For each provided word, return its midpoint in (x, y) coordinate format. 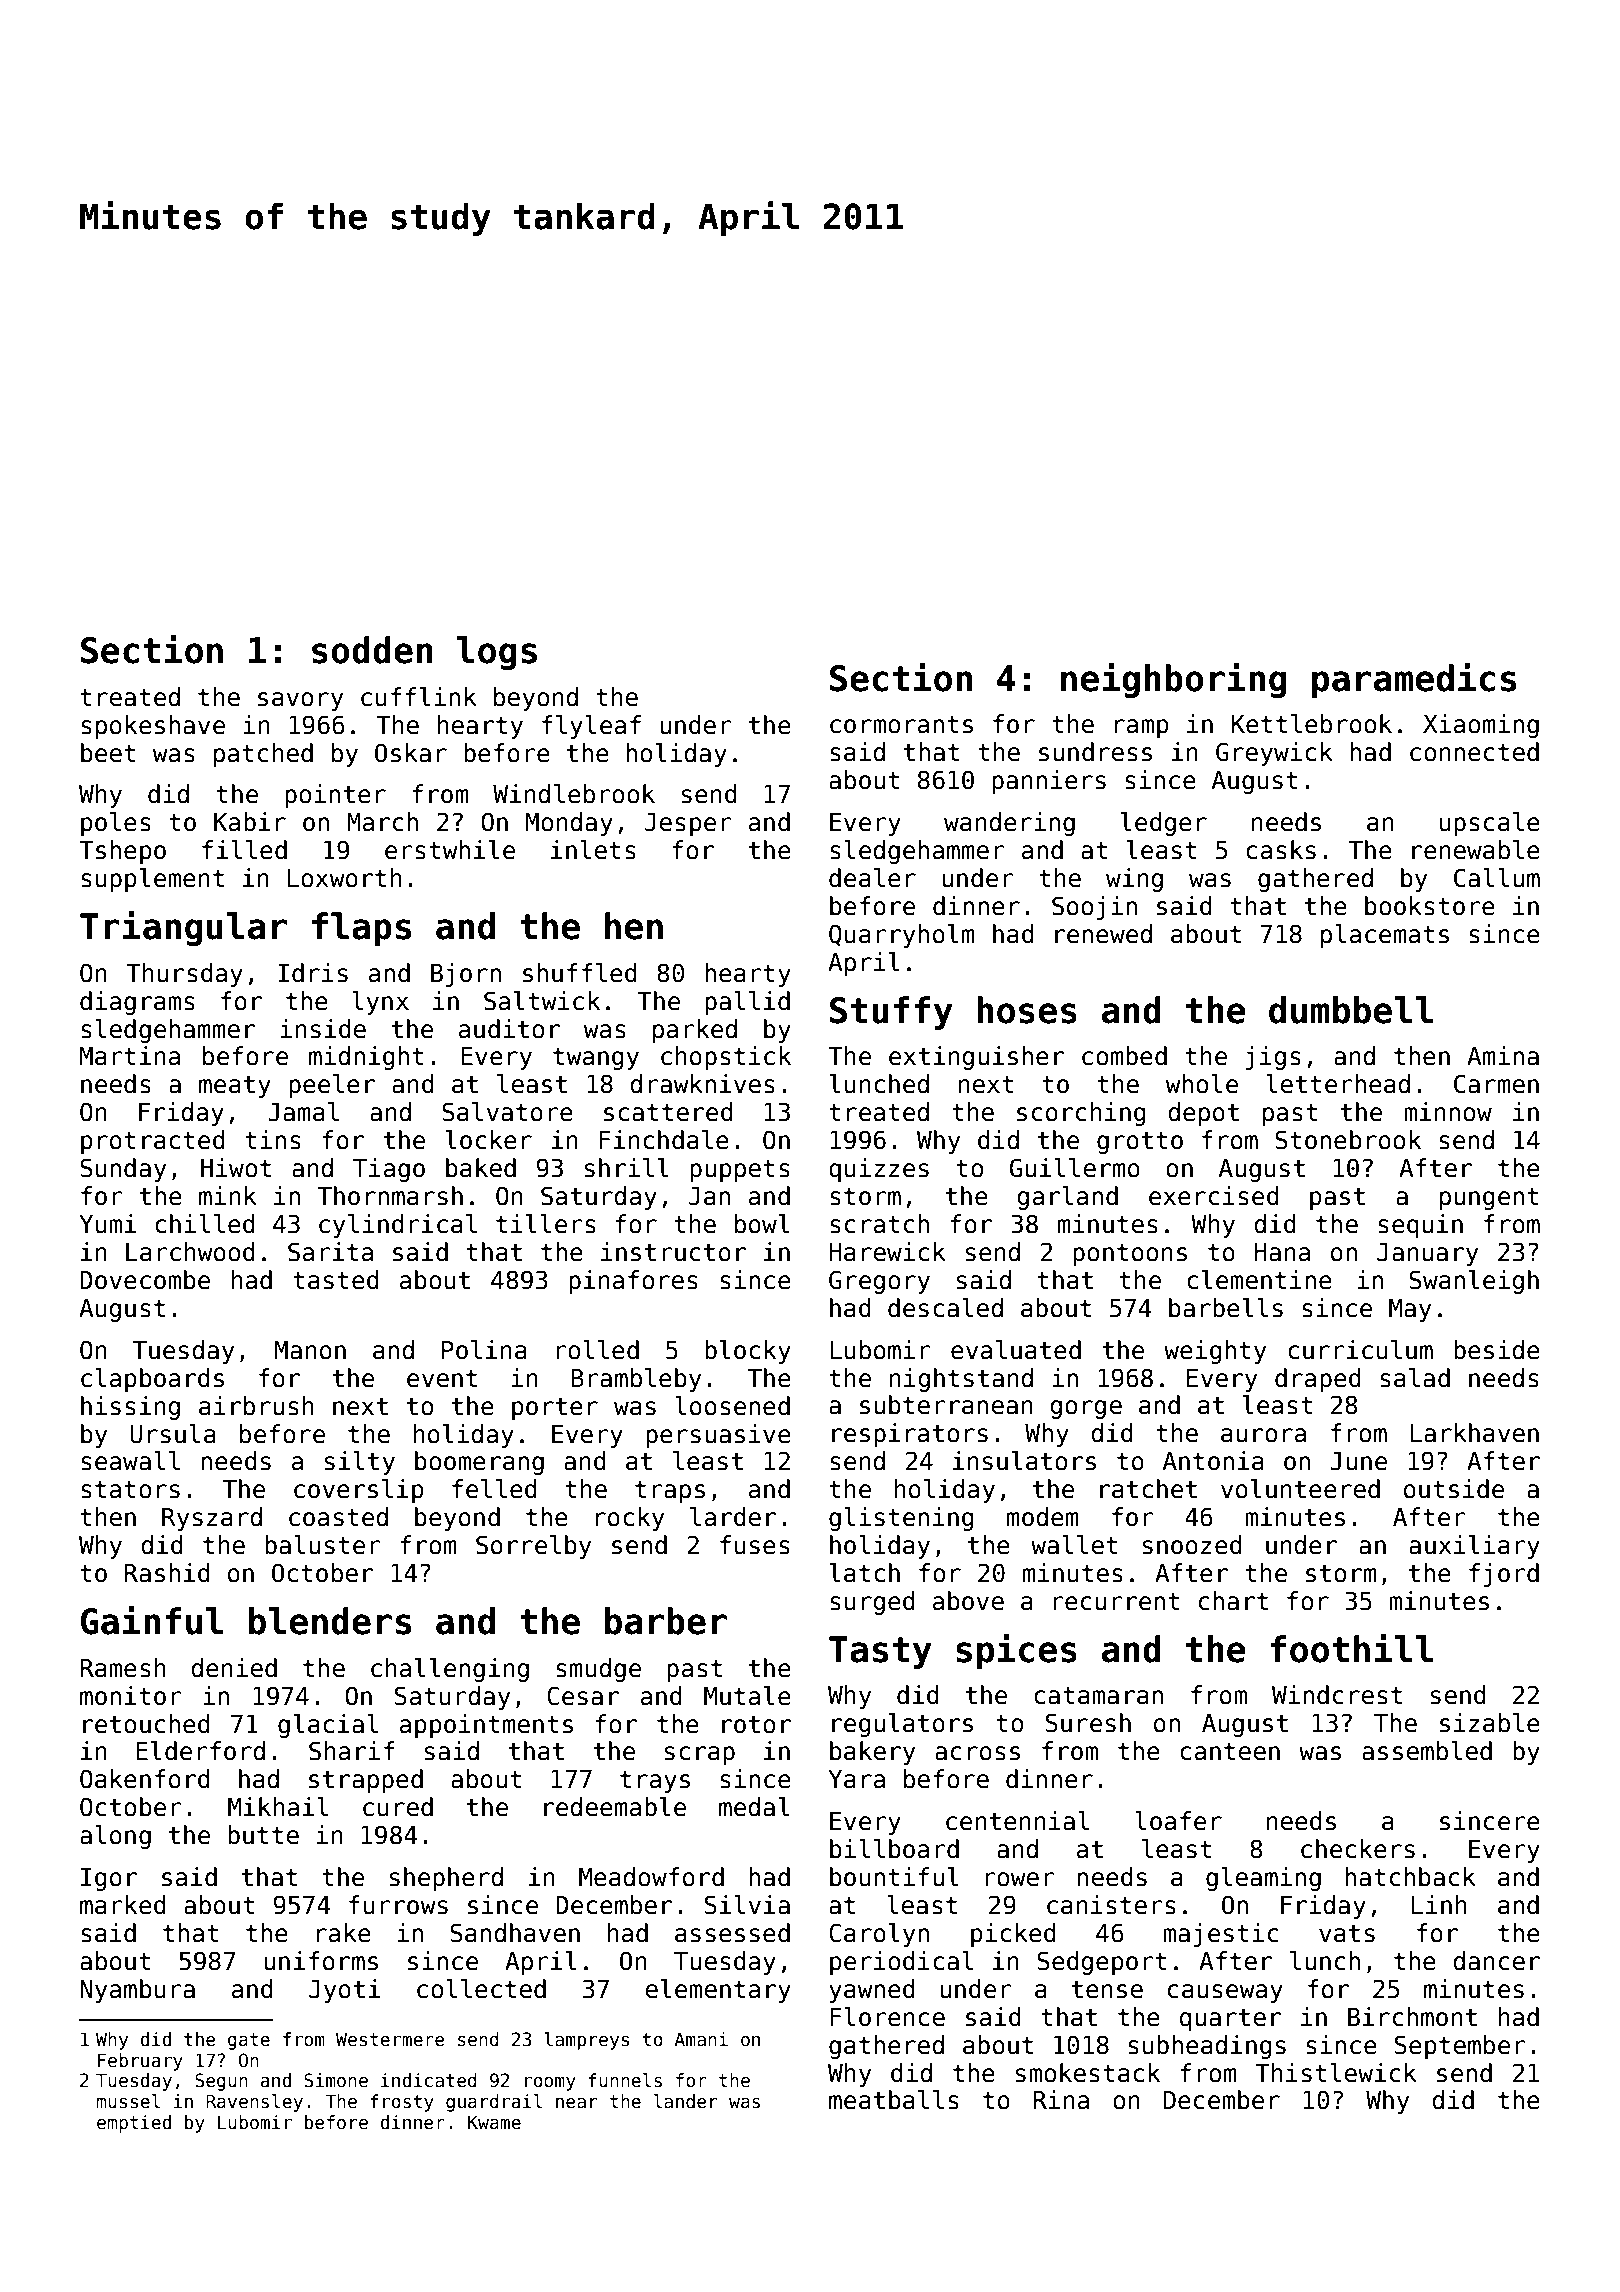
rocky (630, 1519)
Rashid (166, 1573)
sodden (372, 650)
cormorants (901, 724)
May (1410, 1310)
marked (122, 1905)
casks (1281, 850)
